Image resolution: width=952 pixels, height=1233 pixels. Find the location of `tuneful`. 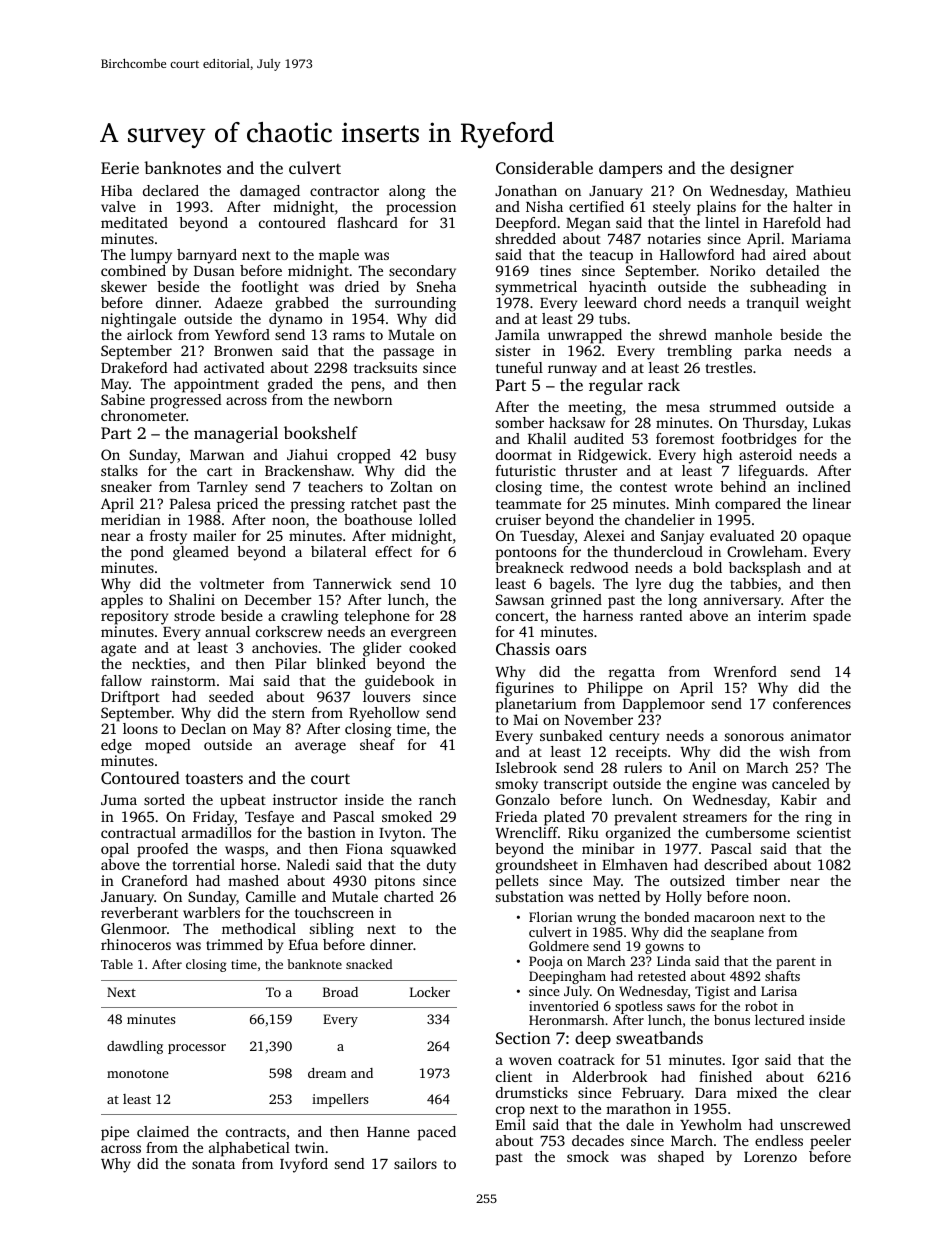

tuneful is located at coordinates (519, 367).
